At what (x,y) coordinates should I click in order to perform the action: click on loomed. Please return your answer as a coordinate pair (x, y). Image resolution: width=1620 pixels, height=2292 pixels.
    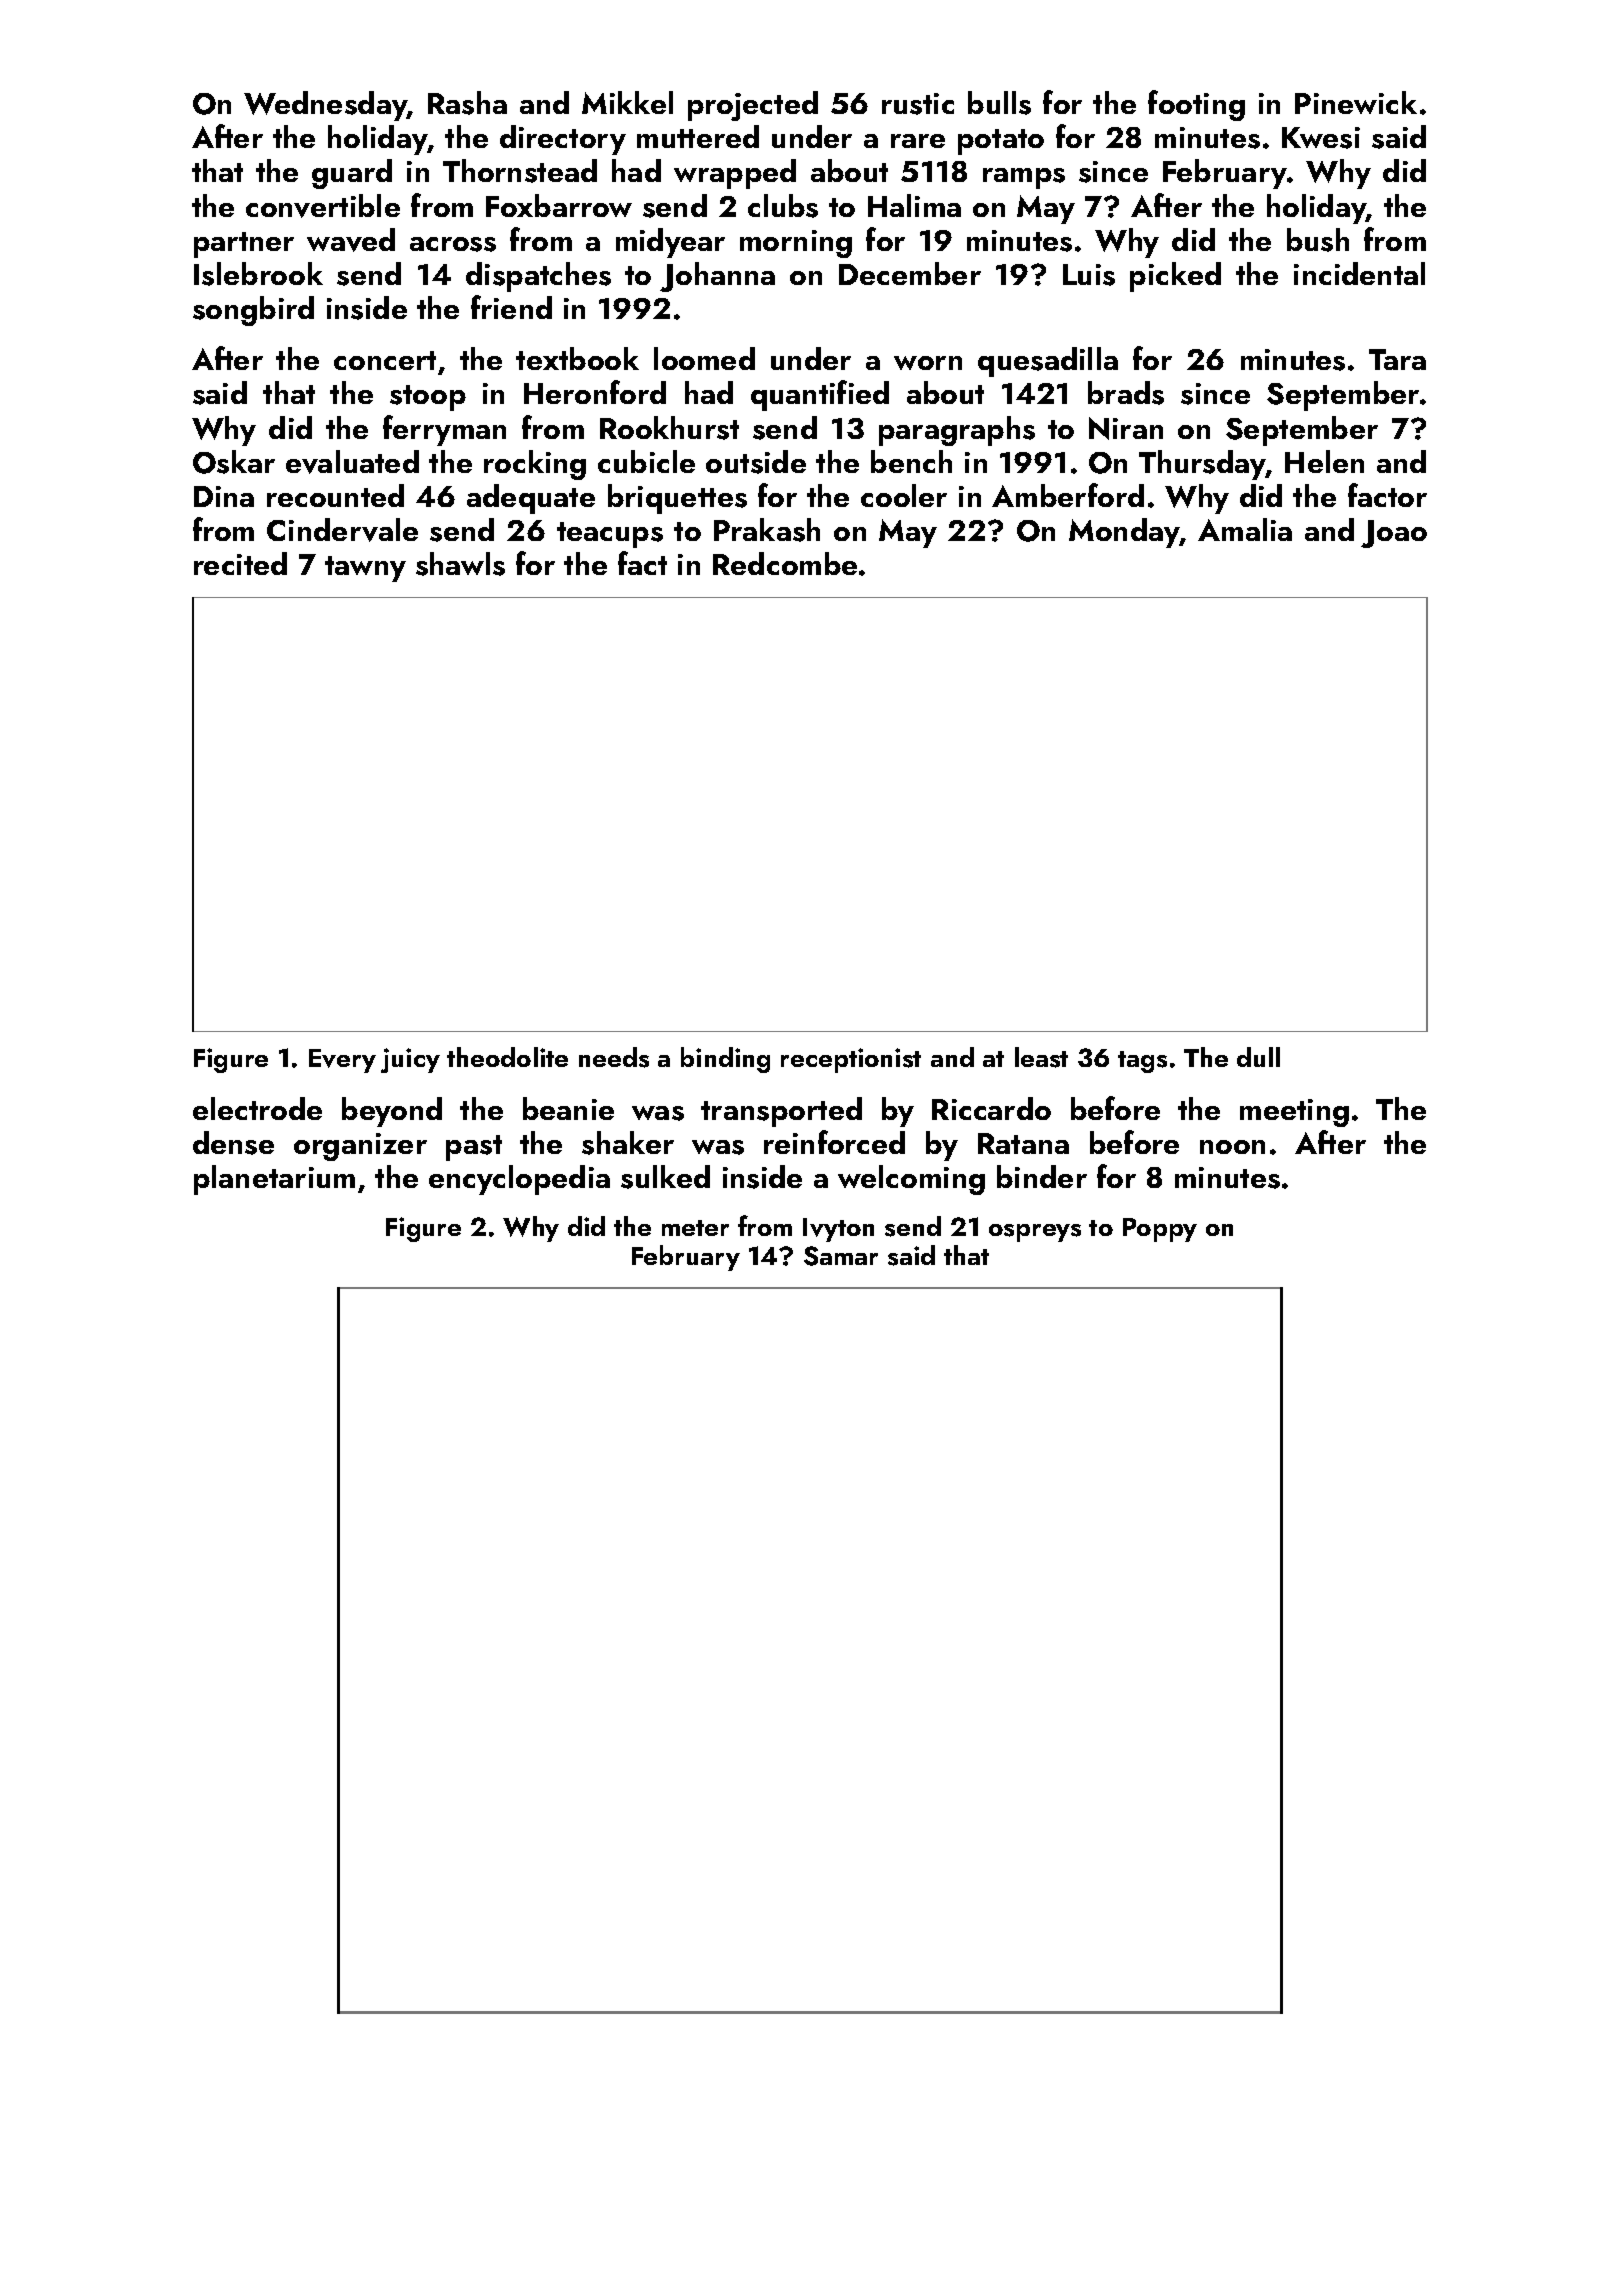
    Looking at the image, I should click on (704, 358).
